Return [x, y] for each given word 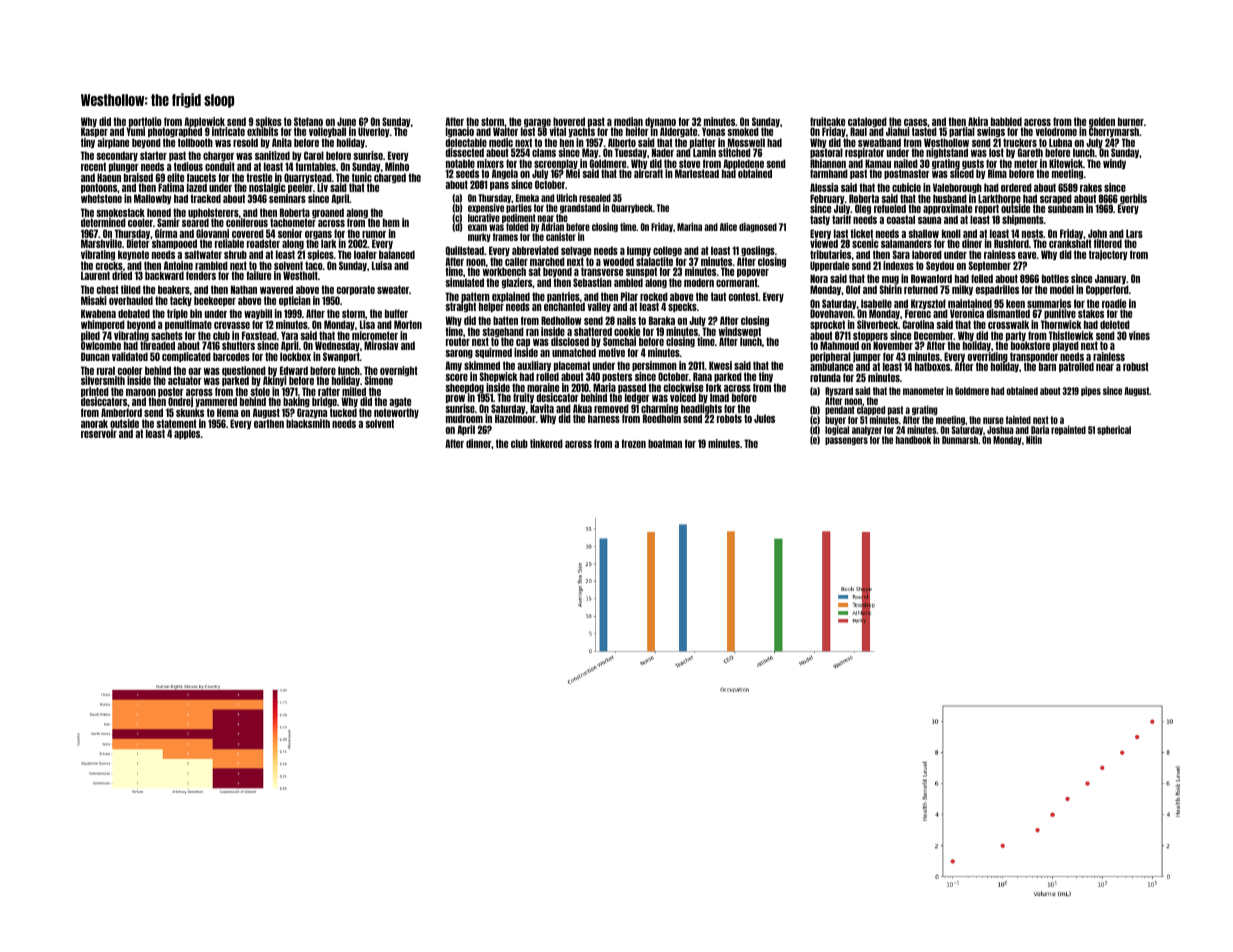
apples [187, 434]
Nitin [1034, 439]
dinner [478, 443]
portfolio [145, 122]
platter [702, 143]
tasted [924, 132]
